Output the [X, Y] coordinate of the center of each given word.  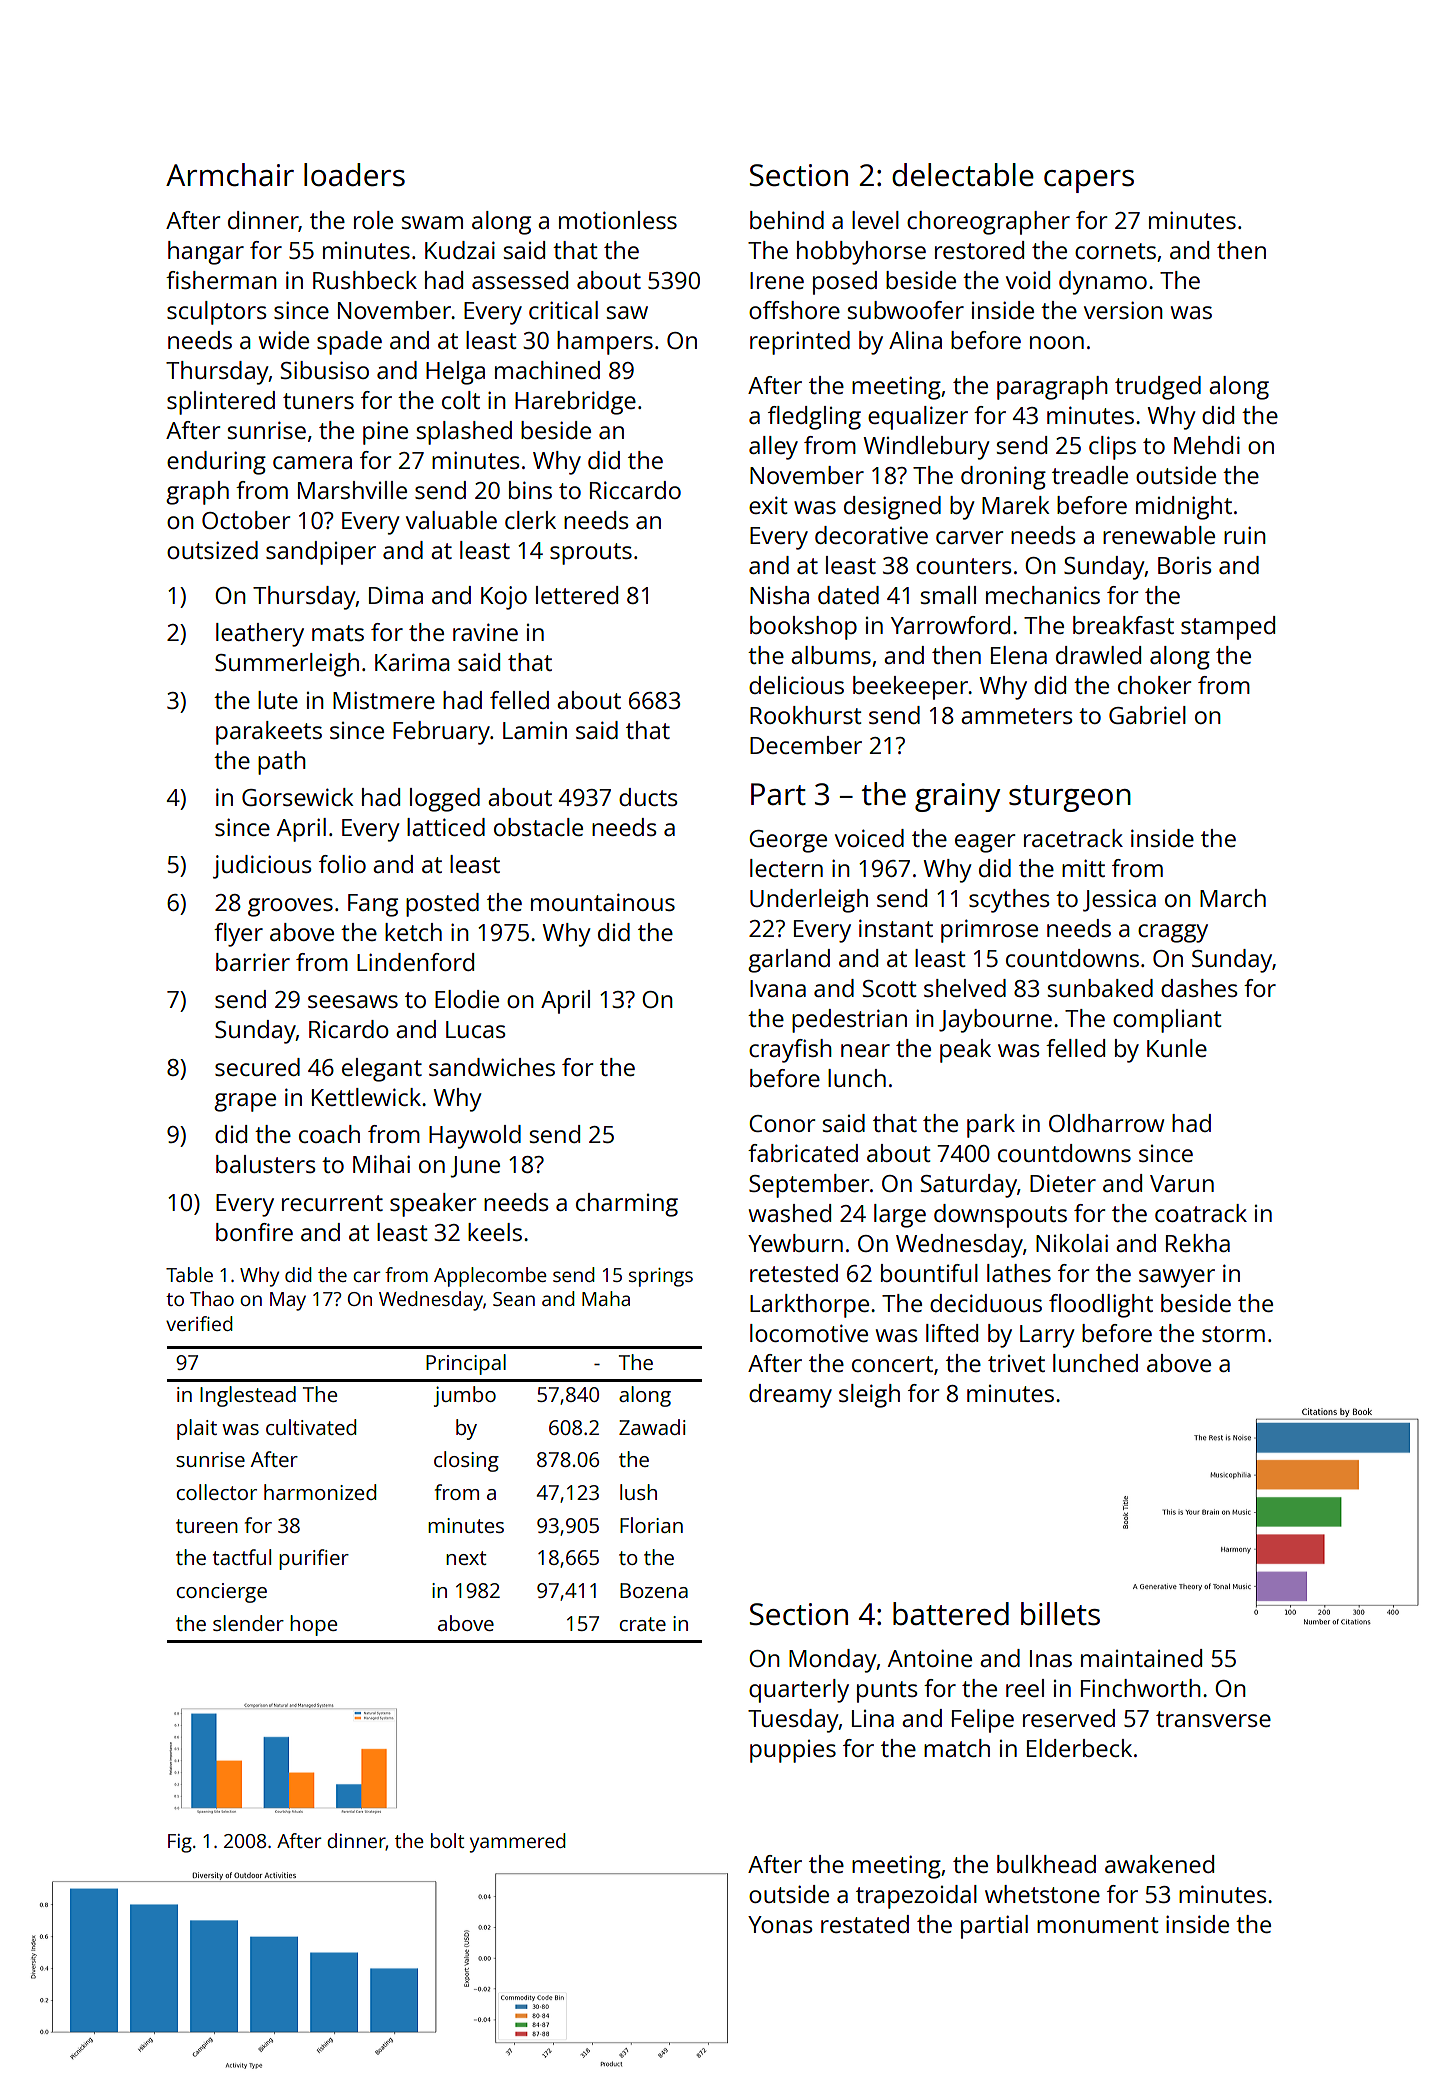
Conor [782, 1123]
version [1123, 310]
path [282, 763]
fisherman [221, 280]
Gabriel [1147, 715]
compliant [1167, 1021]
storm [1233, 1334]
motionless [618, 220]
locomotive [809, 1333]
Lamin [535, 730]
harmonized [320, 1492]
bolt [447, 1840]
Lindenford [415, 962]
